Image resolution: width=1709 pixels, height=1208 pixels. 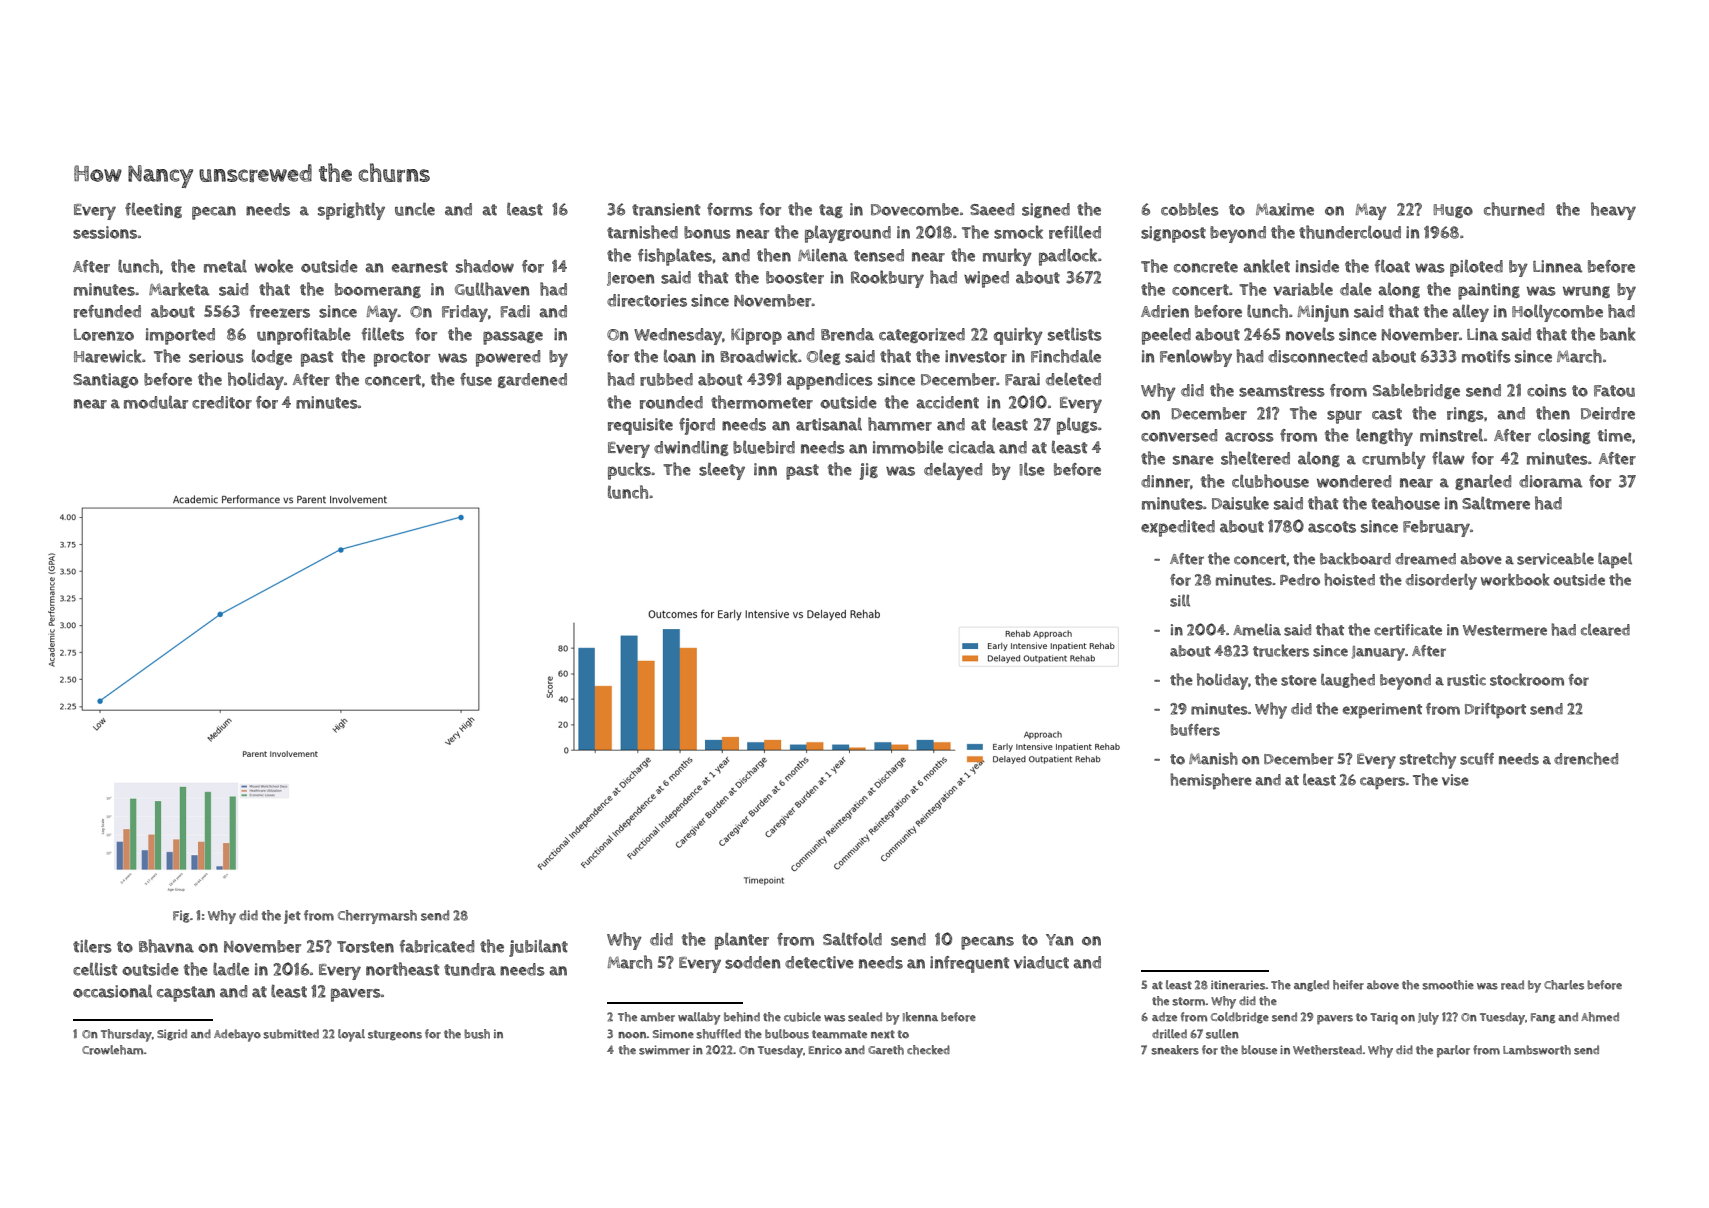 I want to click on coins, so click(x=1547, y=390).
